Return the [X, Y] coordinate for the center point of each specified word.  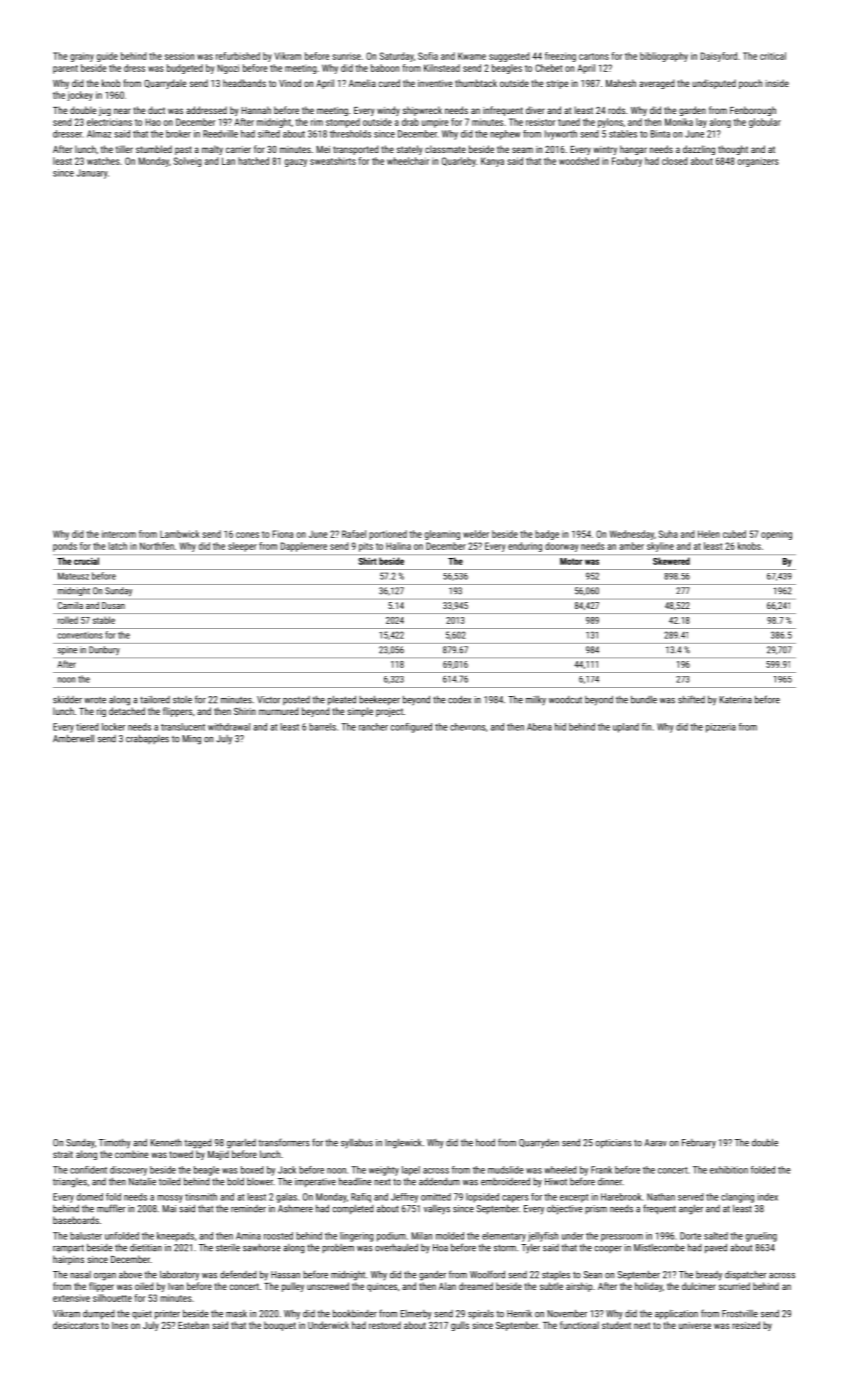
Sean [593, 1275]
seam [522, 150]
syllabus [357, 1143]
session [179, 56]
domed [89, 1197]
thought [733, 150]
